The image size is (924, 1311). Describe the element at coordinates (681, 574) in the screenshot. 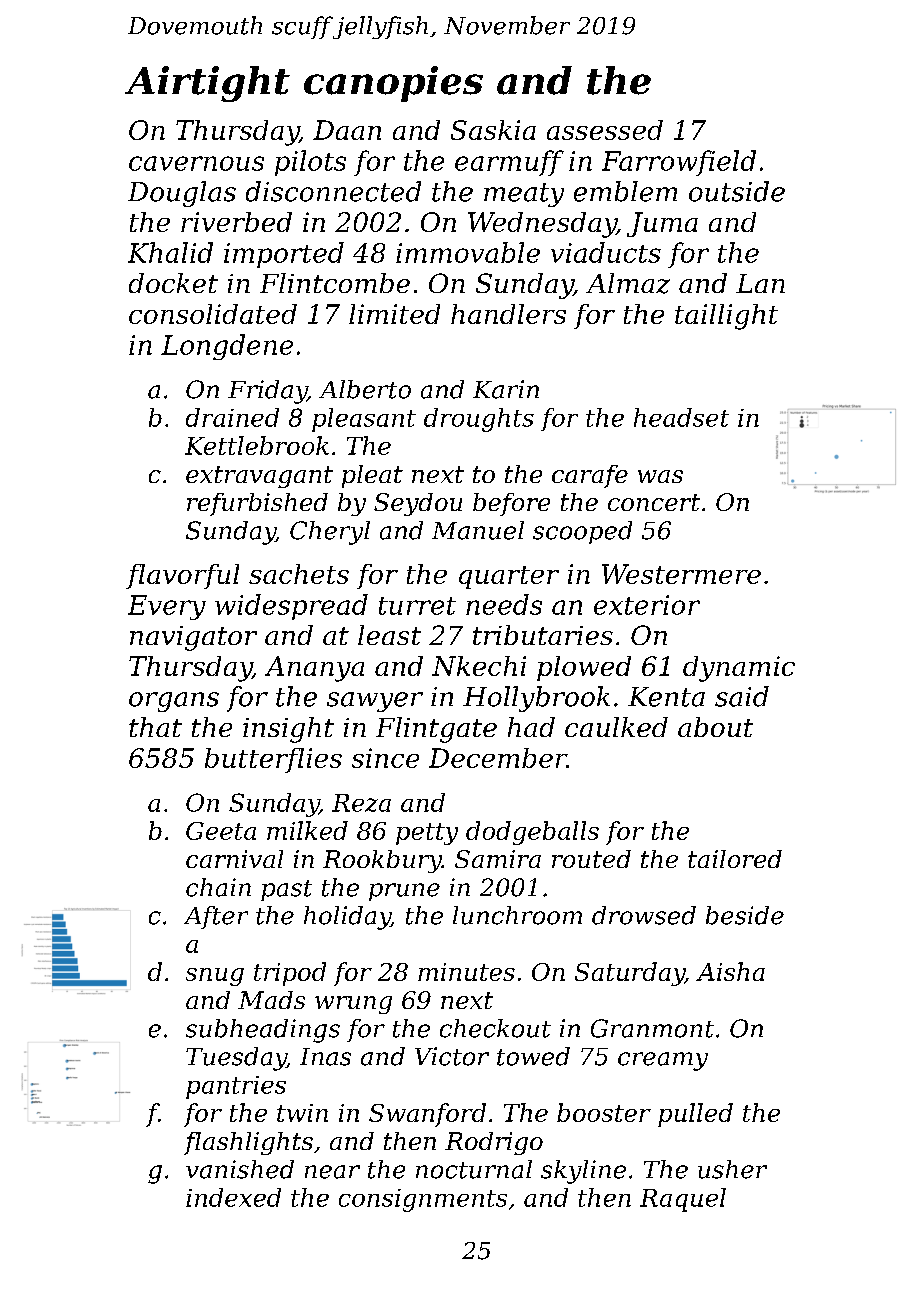

I see `Westermere` at that location.
